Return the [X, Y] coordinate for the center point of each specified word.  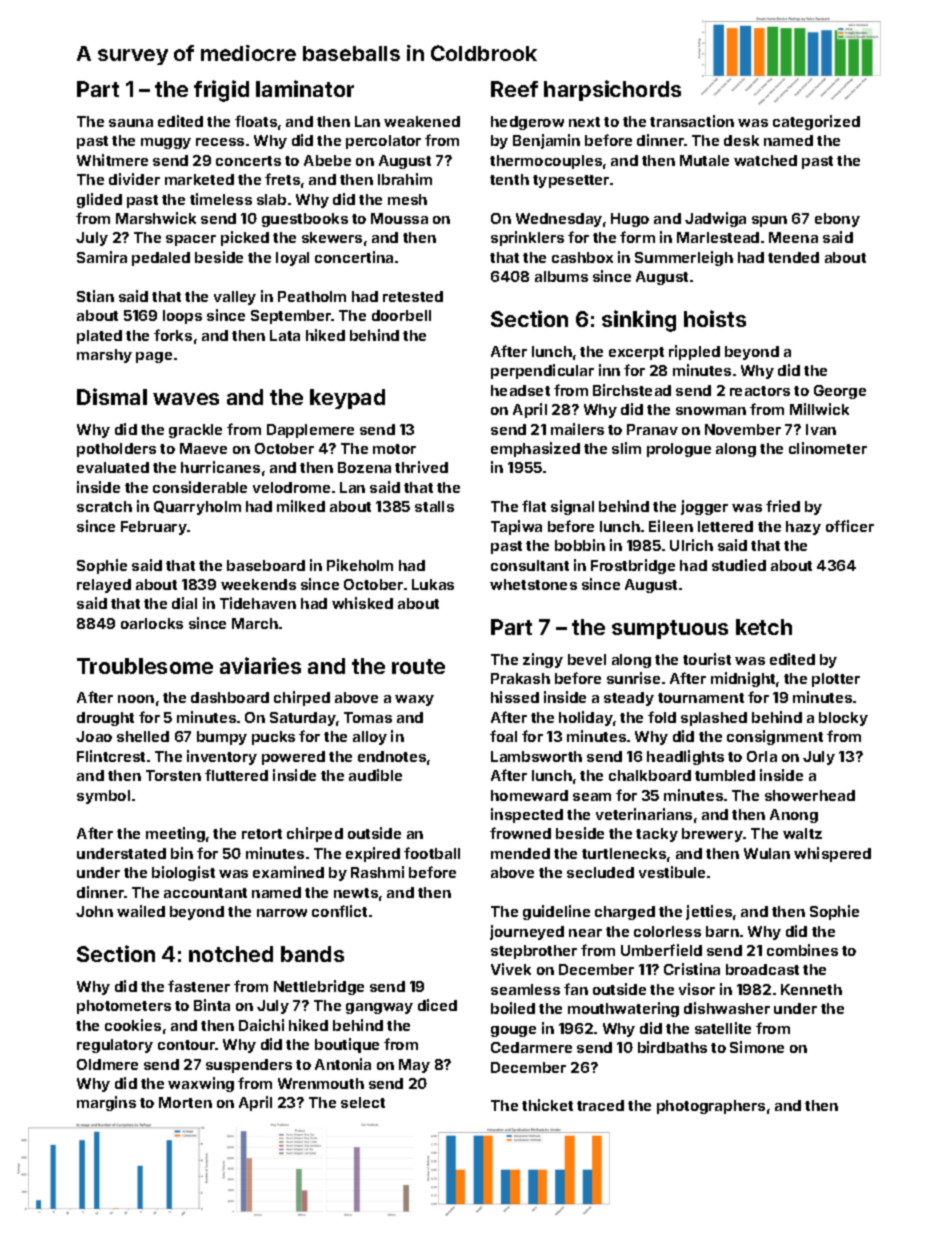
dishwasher [727, 1008]
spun [769, 221]
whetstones [533, 584]
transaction [692, 121]
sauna [131, 123]
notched [231, 954]
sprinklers [527, 238]
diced [437, 1005]
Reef [514, 89]
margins [106, 1103]
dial [184, 603]
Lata [285, 335]
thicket [547, 1105]
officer [850, 526]
